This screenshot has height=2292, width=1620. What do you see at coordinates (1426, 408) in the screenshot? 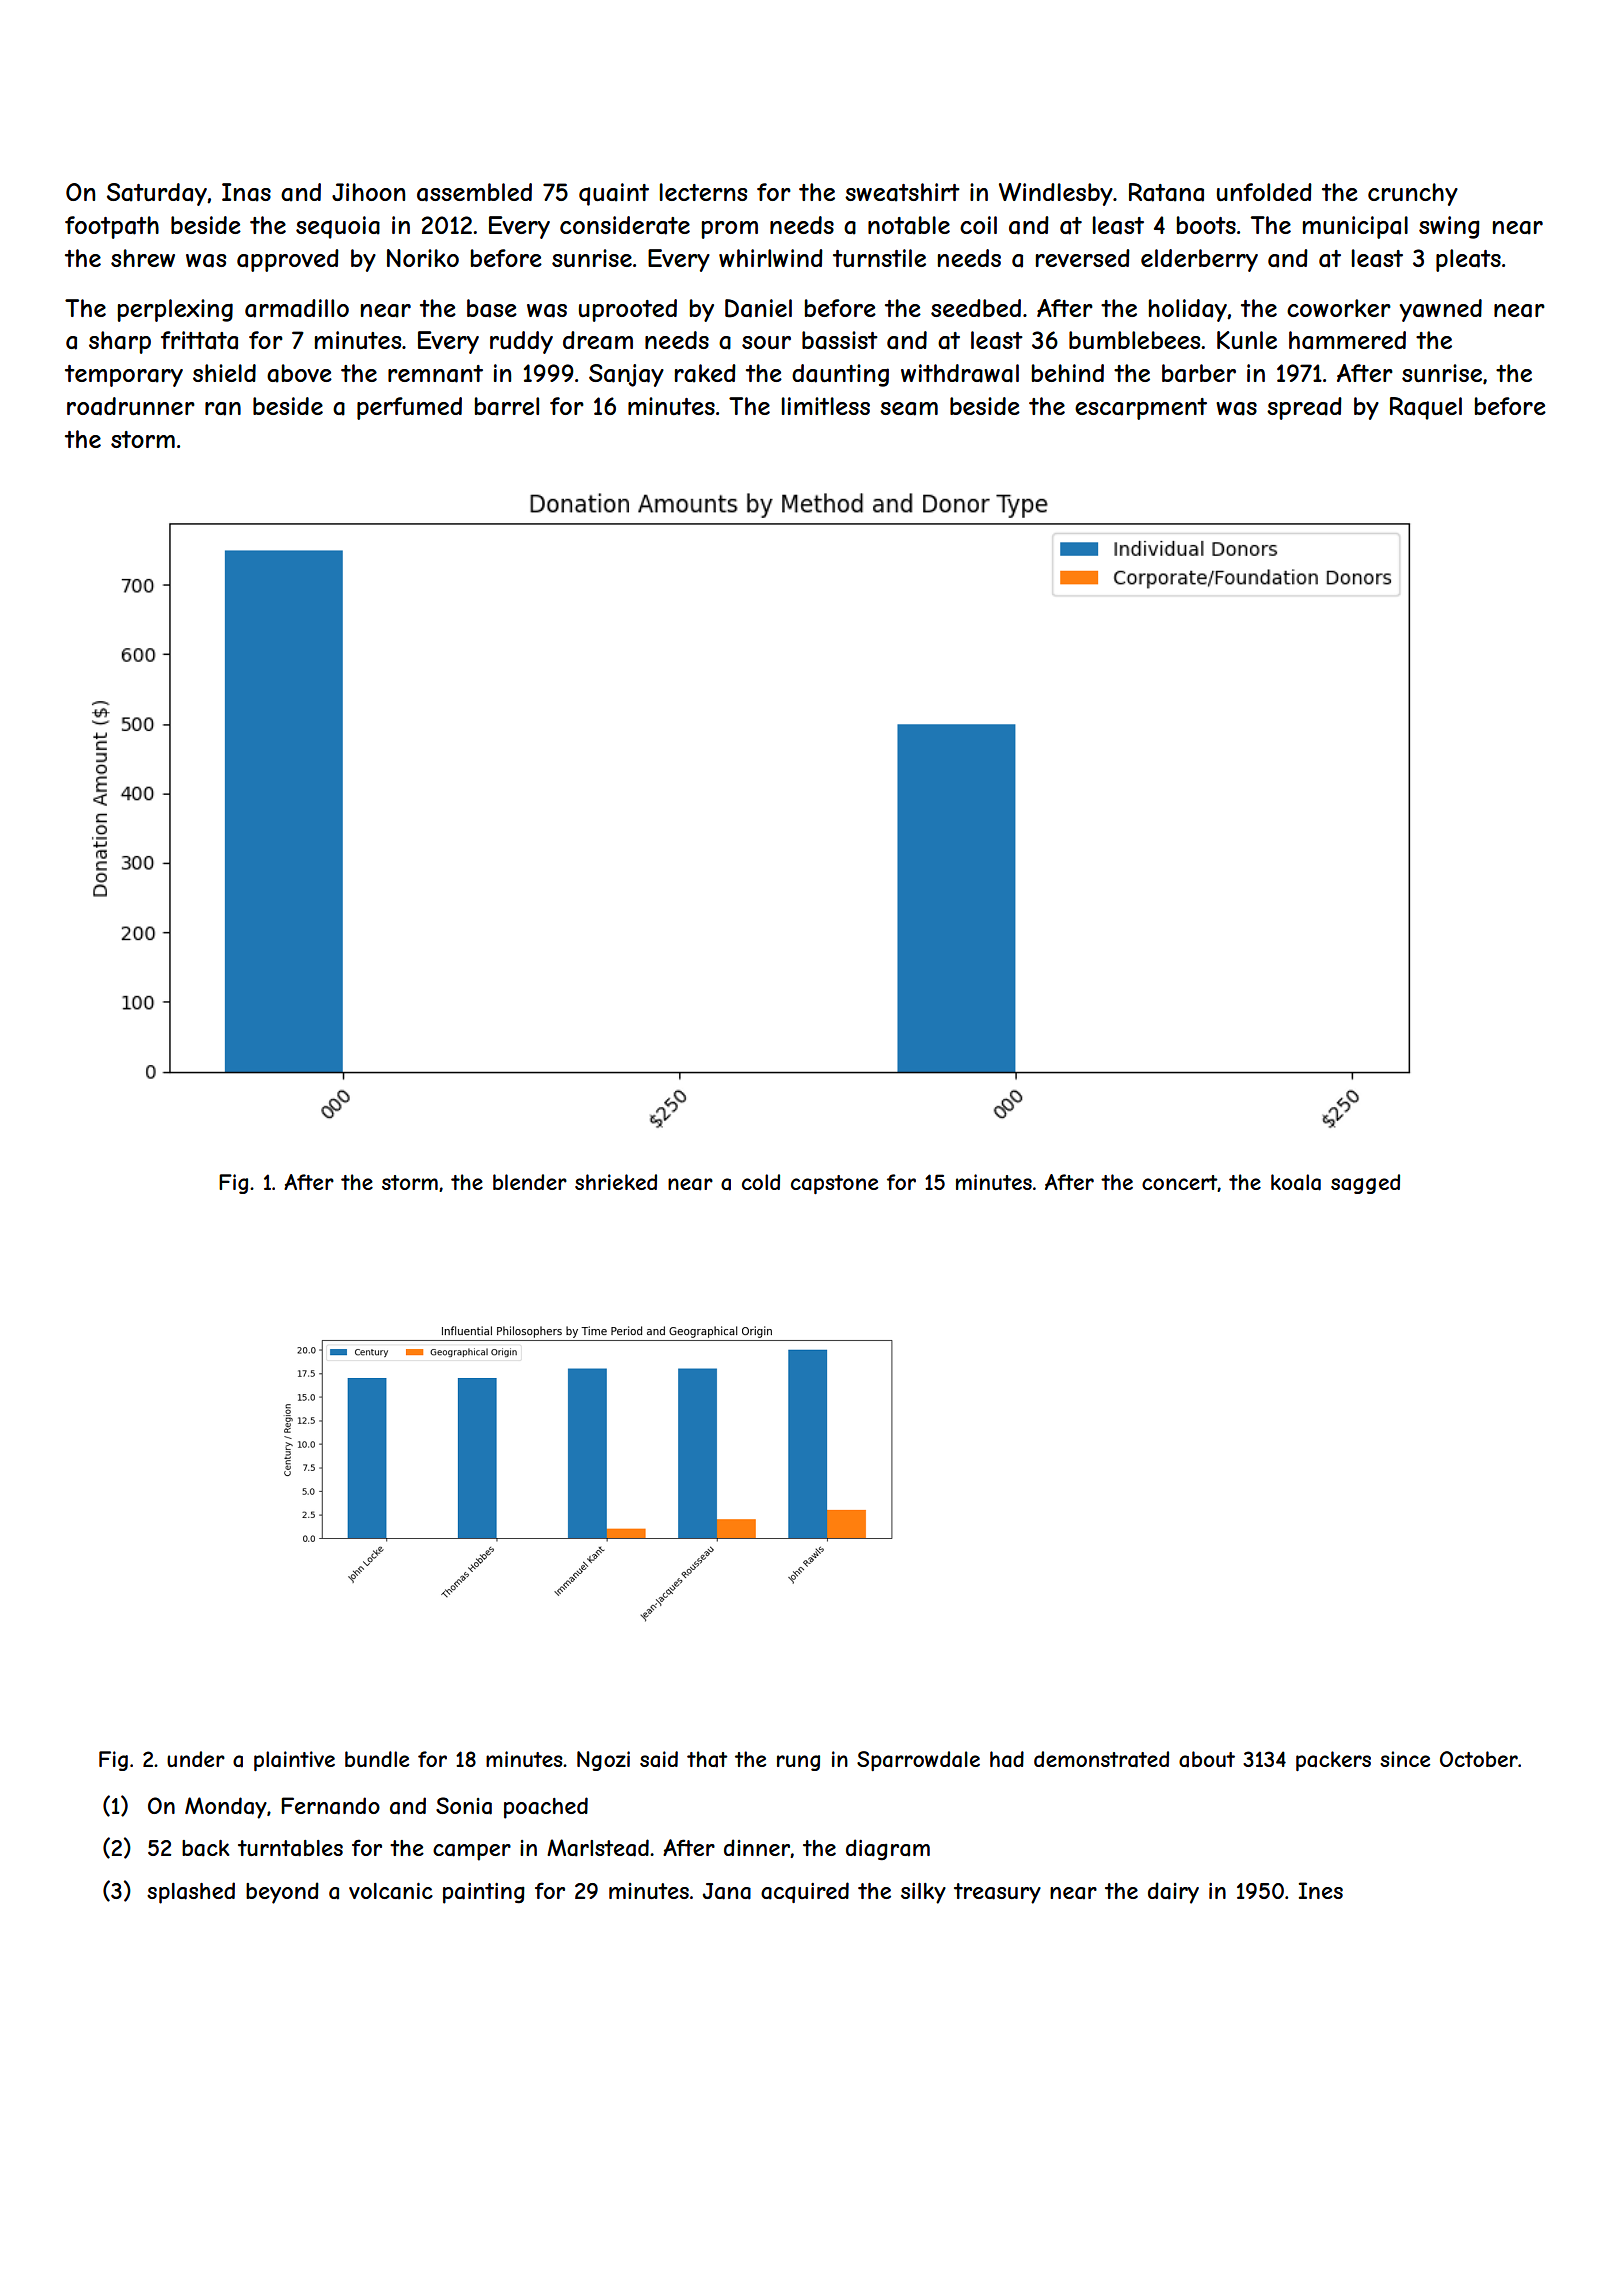
I see `Raquel` at bounding box center [1426, 408].
